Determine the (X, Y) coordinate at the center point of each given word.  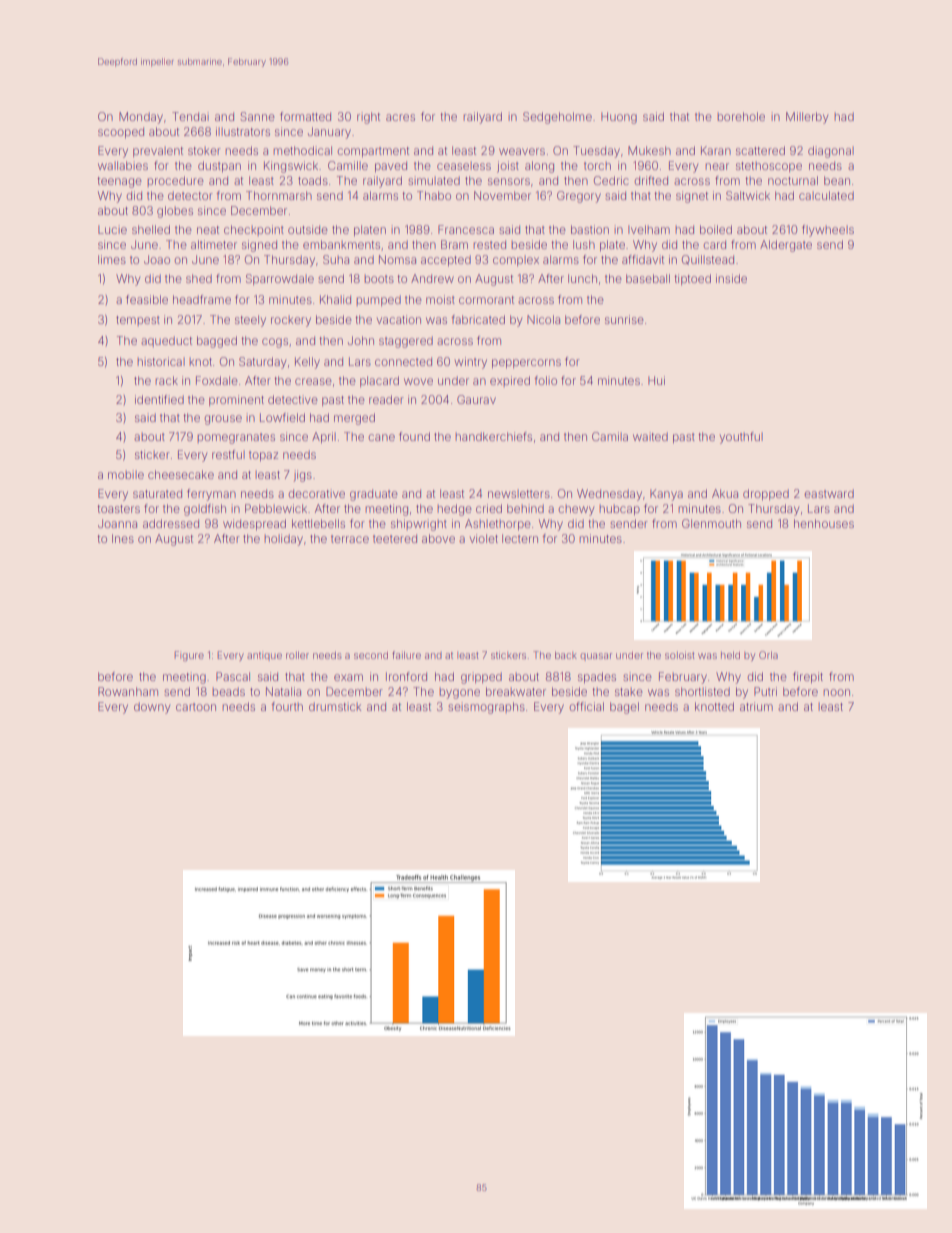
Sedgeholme (557, 118)
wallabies (123, 165)
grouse (223, 420)
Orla (768, 655)
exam (348, 677)
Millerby (807, 118)
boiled (716, 229)
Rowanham (128, 691)
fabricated (478, 319)
